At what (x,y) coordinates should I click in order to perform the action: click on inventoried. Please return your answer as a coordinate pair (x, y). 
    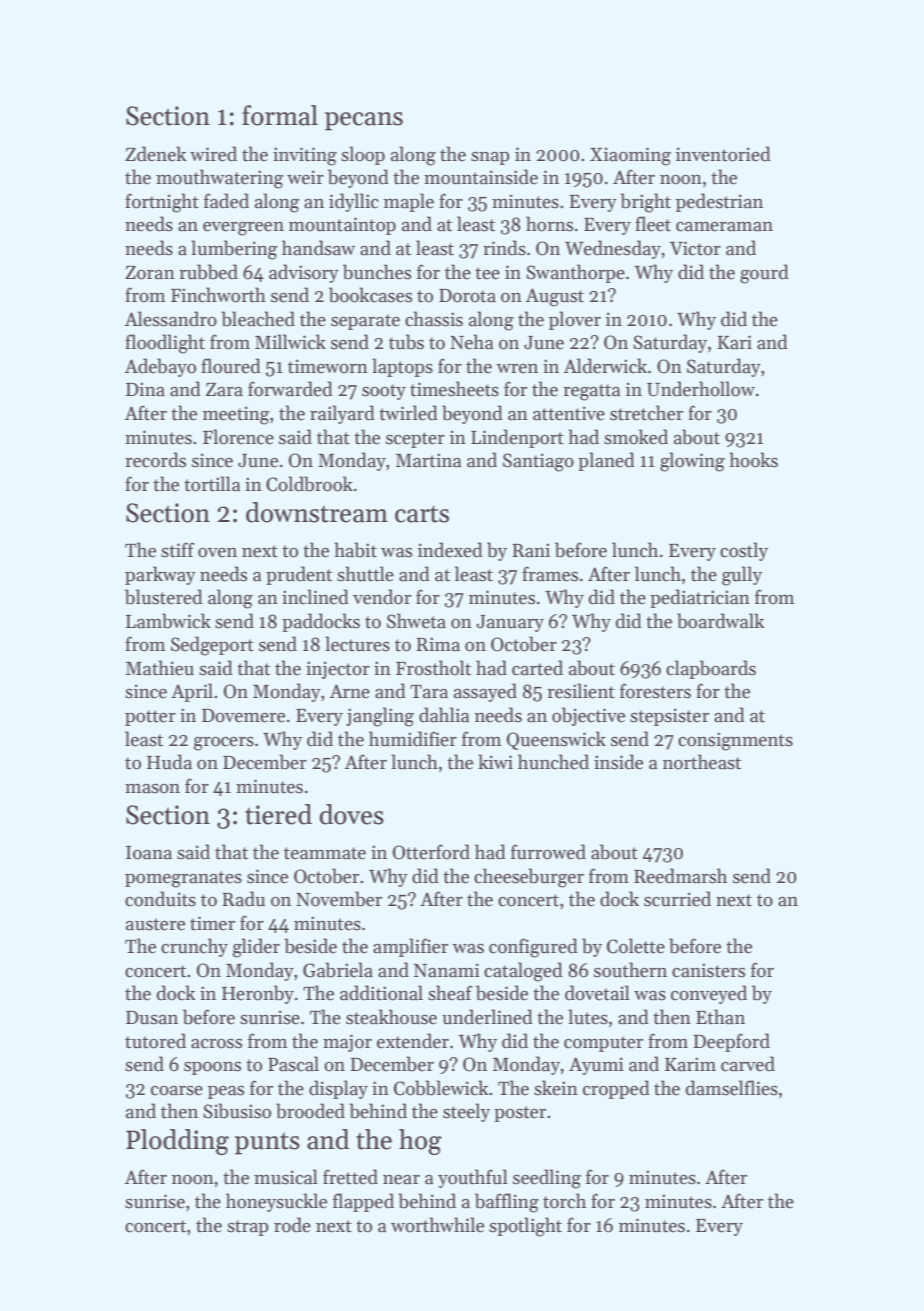
    Looking at the image, I should click on (723, 154).
